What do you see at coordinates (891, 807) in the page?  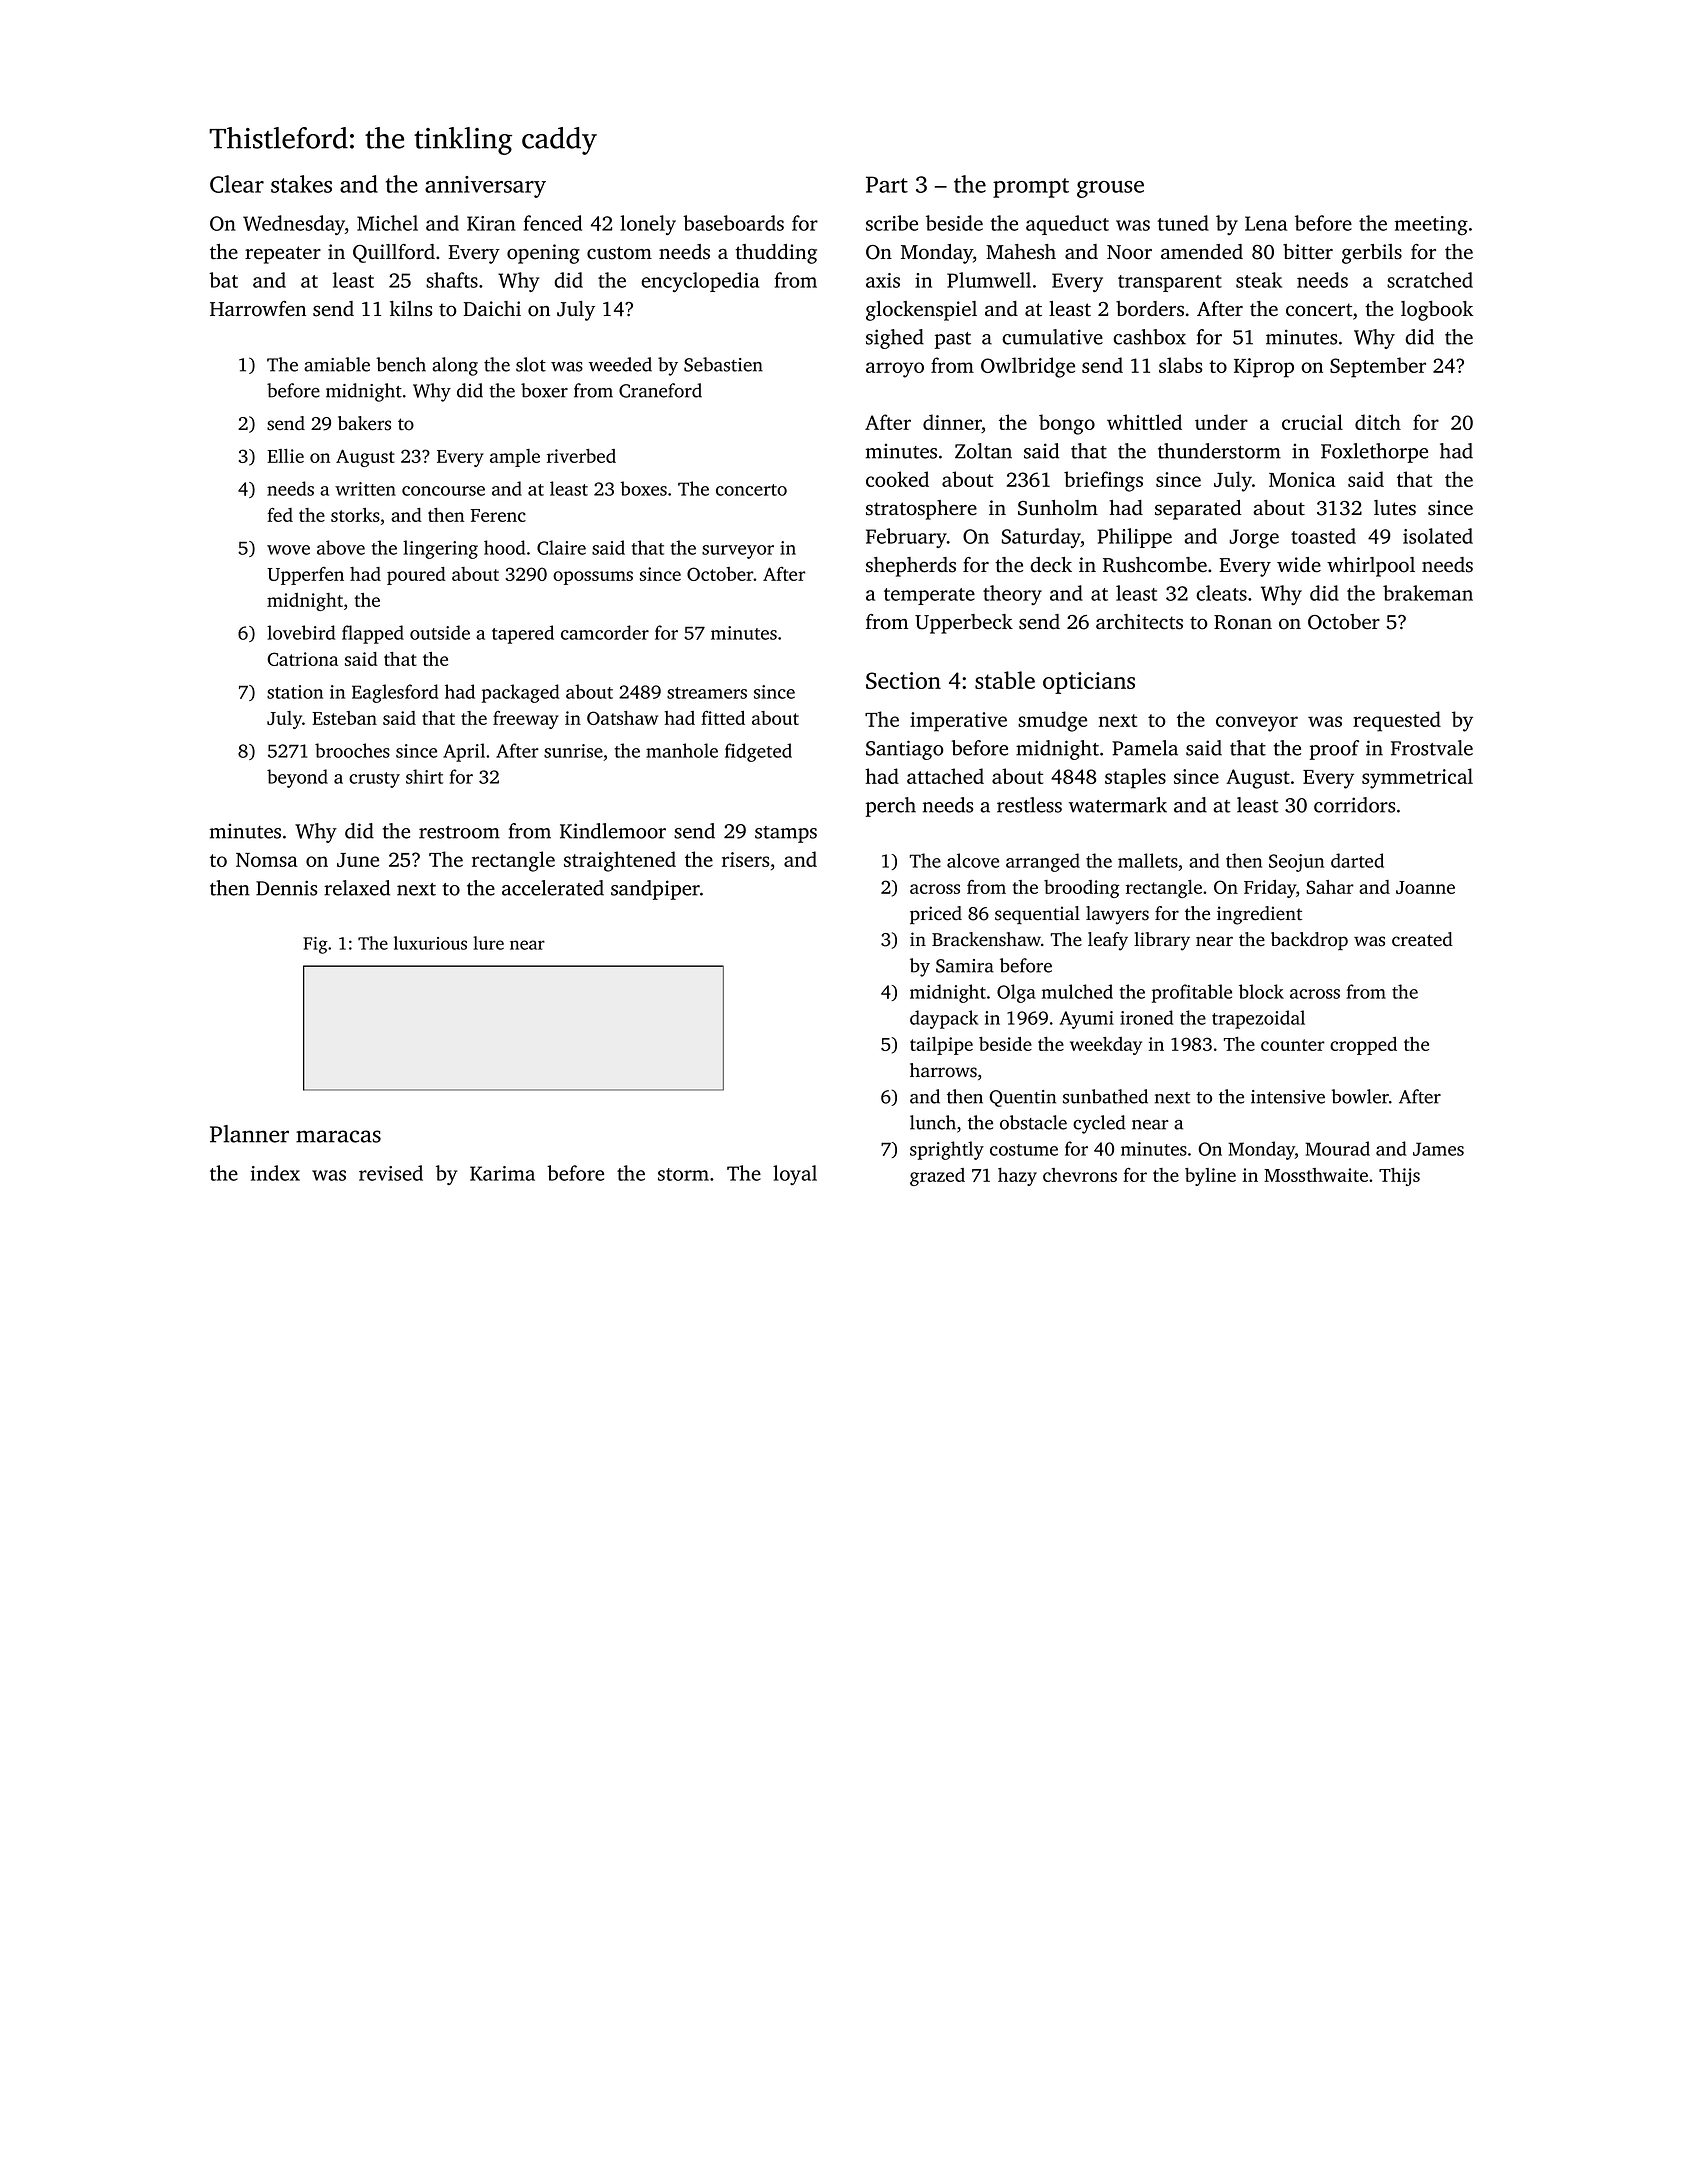 I see `perch` at bounding box center [891, 807].
